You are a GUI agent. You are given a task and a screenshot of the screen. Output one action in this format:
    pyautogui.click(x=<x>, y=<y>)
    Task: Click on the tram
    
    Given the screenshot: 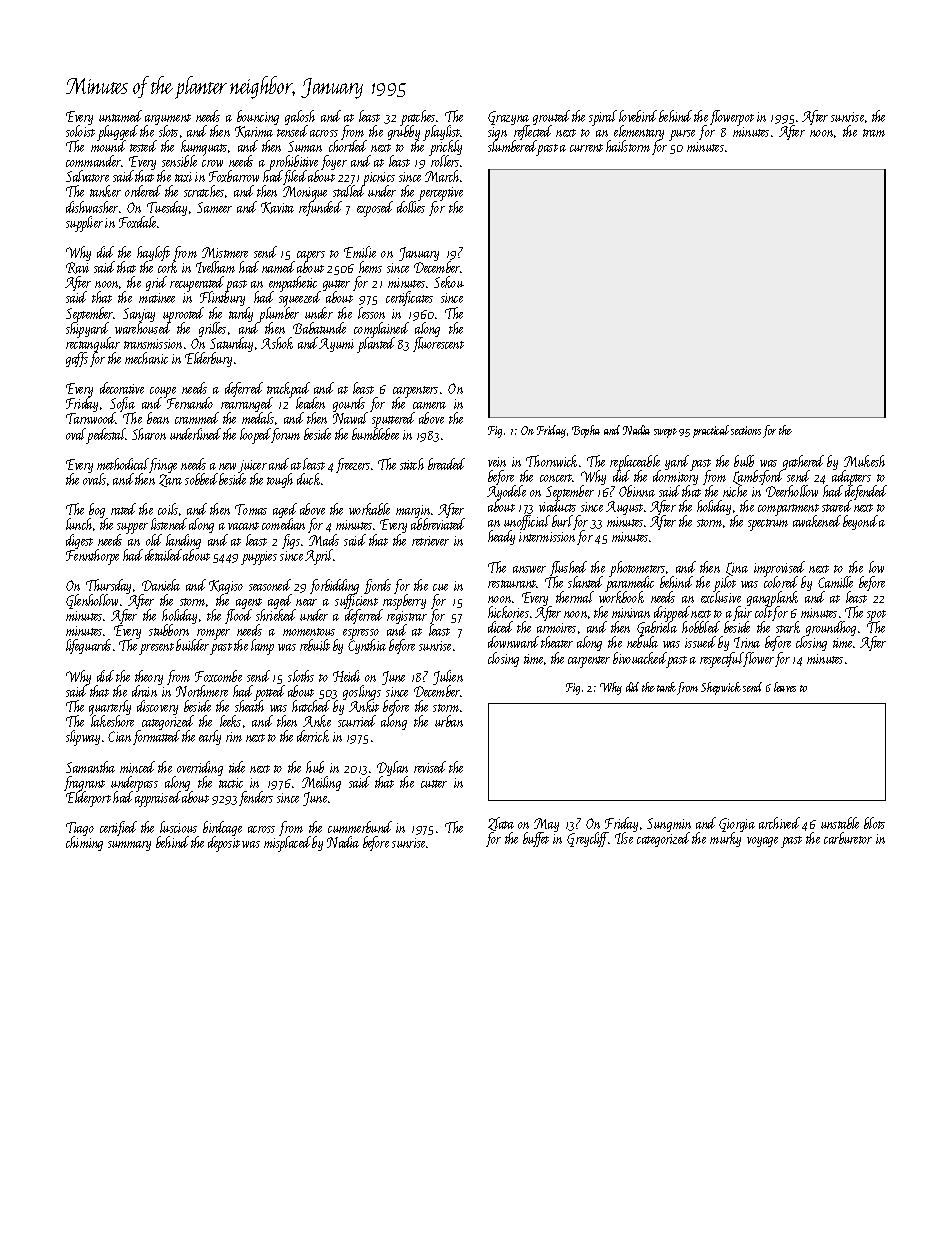 What is the action you would take?
    pyautogui.click(x=874, y=133)
